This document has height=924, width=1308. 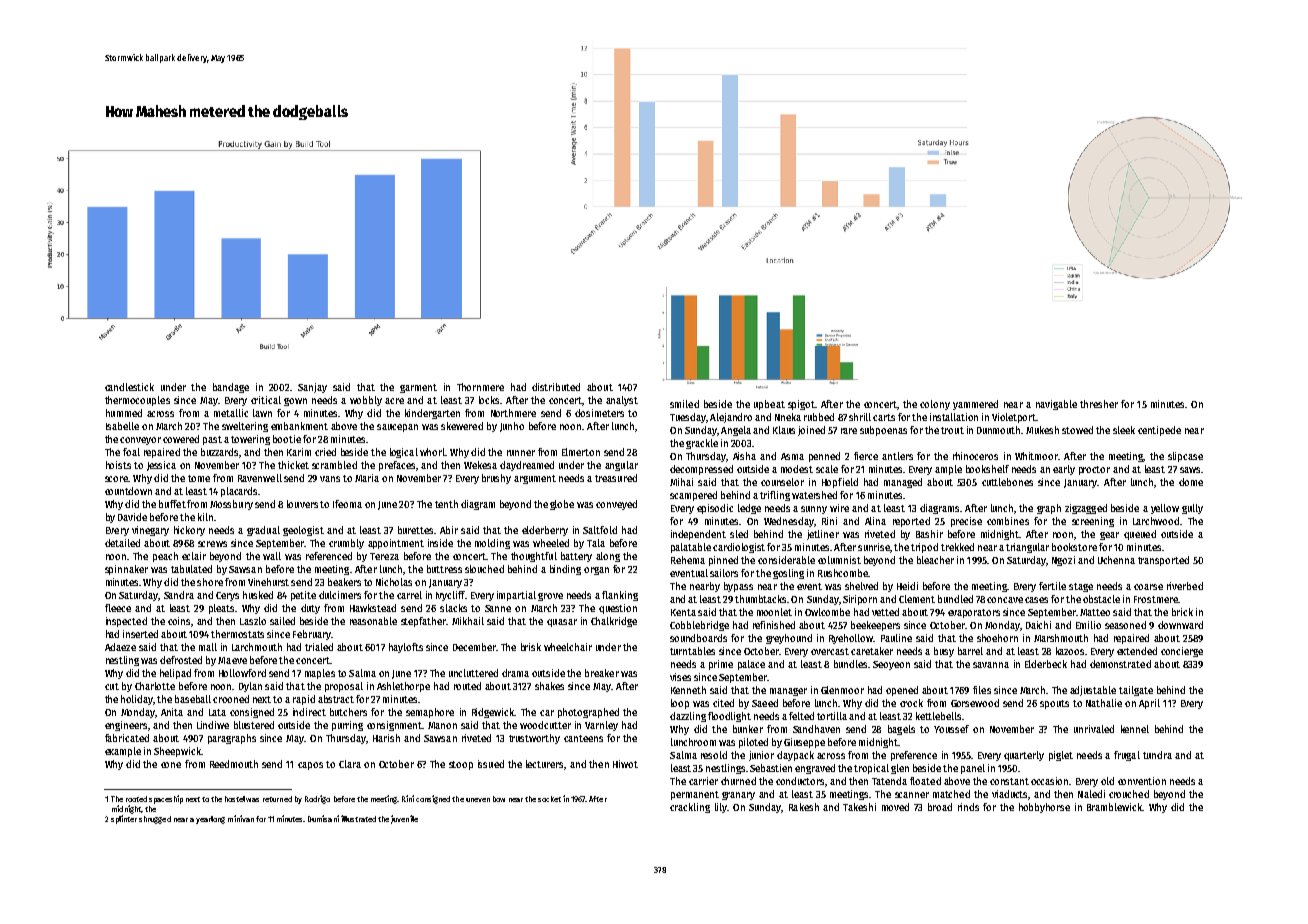 What do you see at coordinates (1094, 729) in the document?
I see `unrivaled` at bounding box center [1094, 729].
